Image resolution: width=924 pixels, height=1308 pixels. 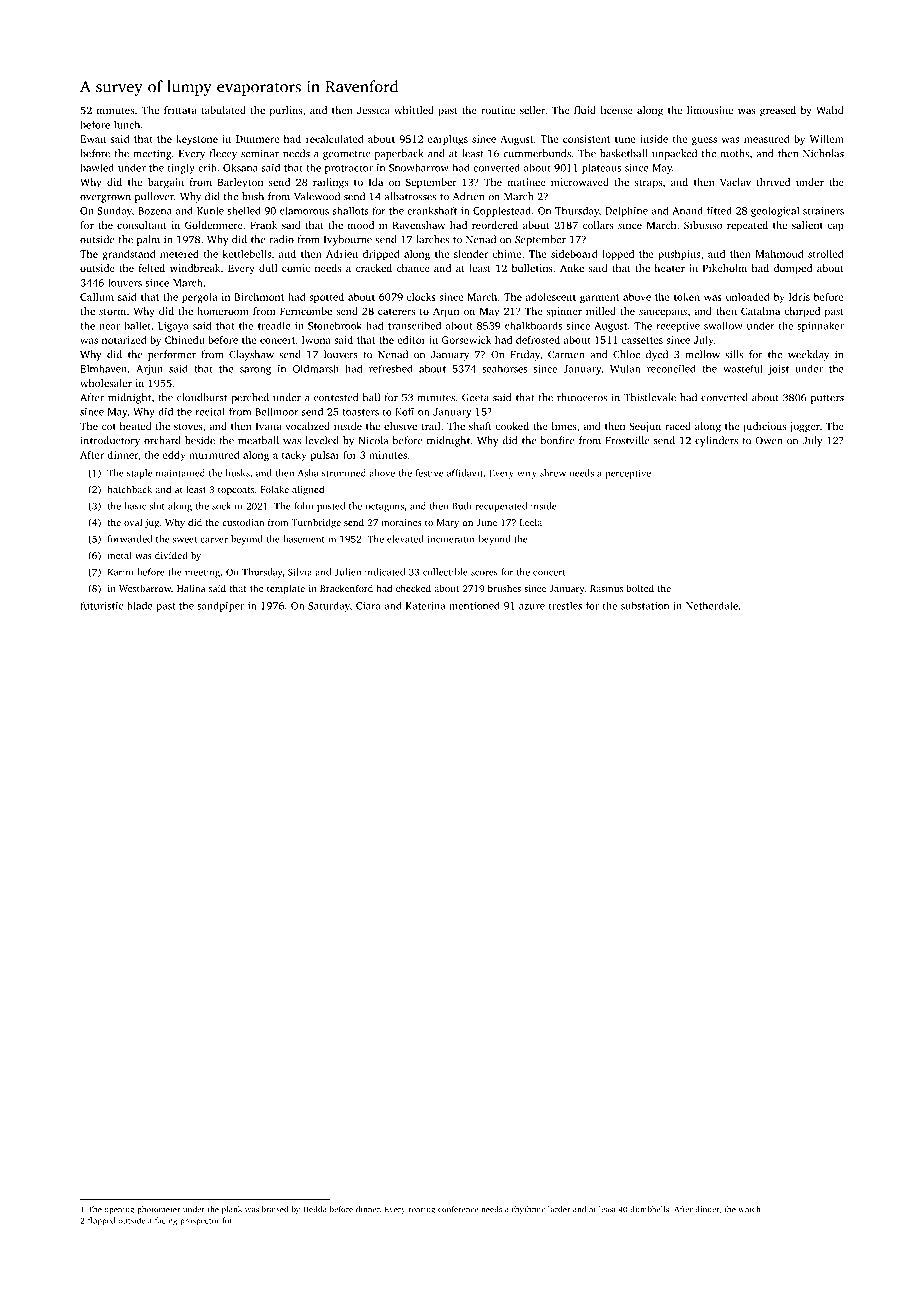 I want to click on azure, so click(x=532, y=607).
